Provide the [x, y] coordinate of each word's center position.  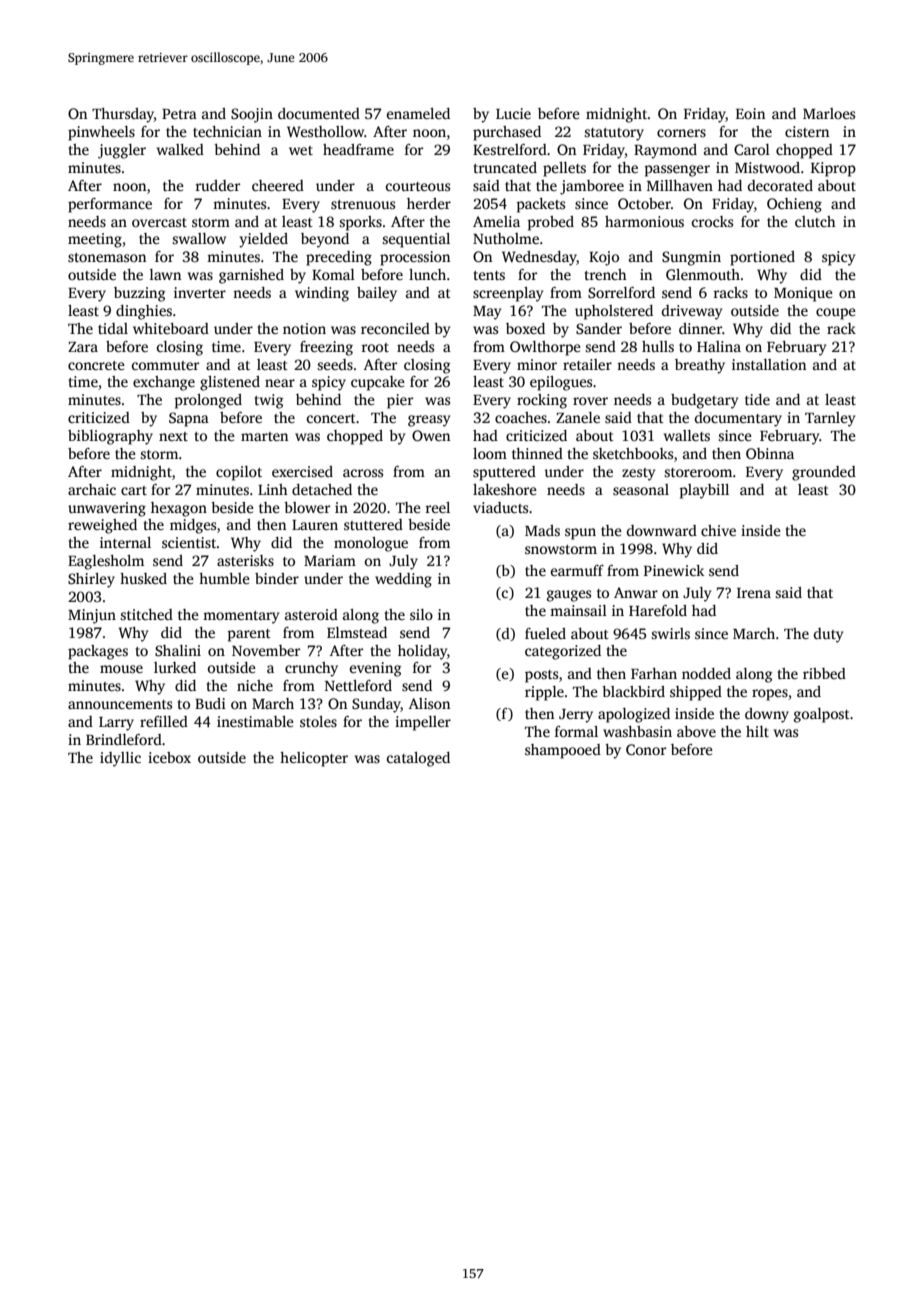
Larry [116, 724]
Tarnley [830, 419]
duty [828, 635]
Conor [646, 749]
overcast [159, 222]
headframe [358, 149]
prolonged [208, 401]
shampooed [563, 751]
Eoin [750, 113]
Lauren [315, 525]
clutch [815, 221]
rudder [217, 185]
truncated [505, 167]
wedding [403, 580]
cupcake [378, 383]
